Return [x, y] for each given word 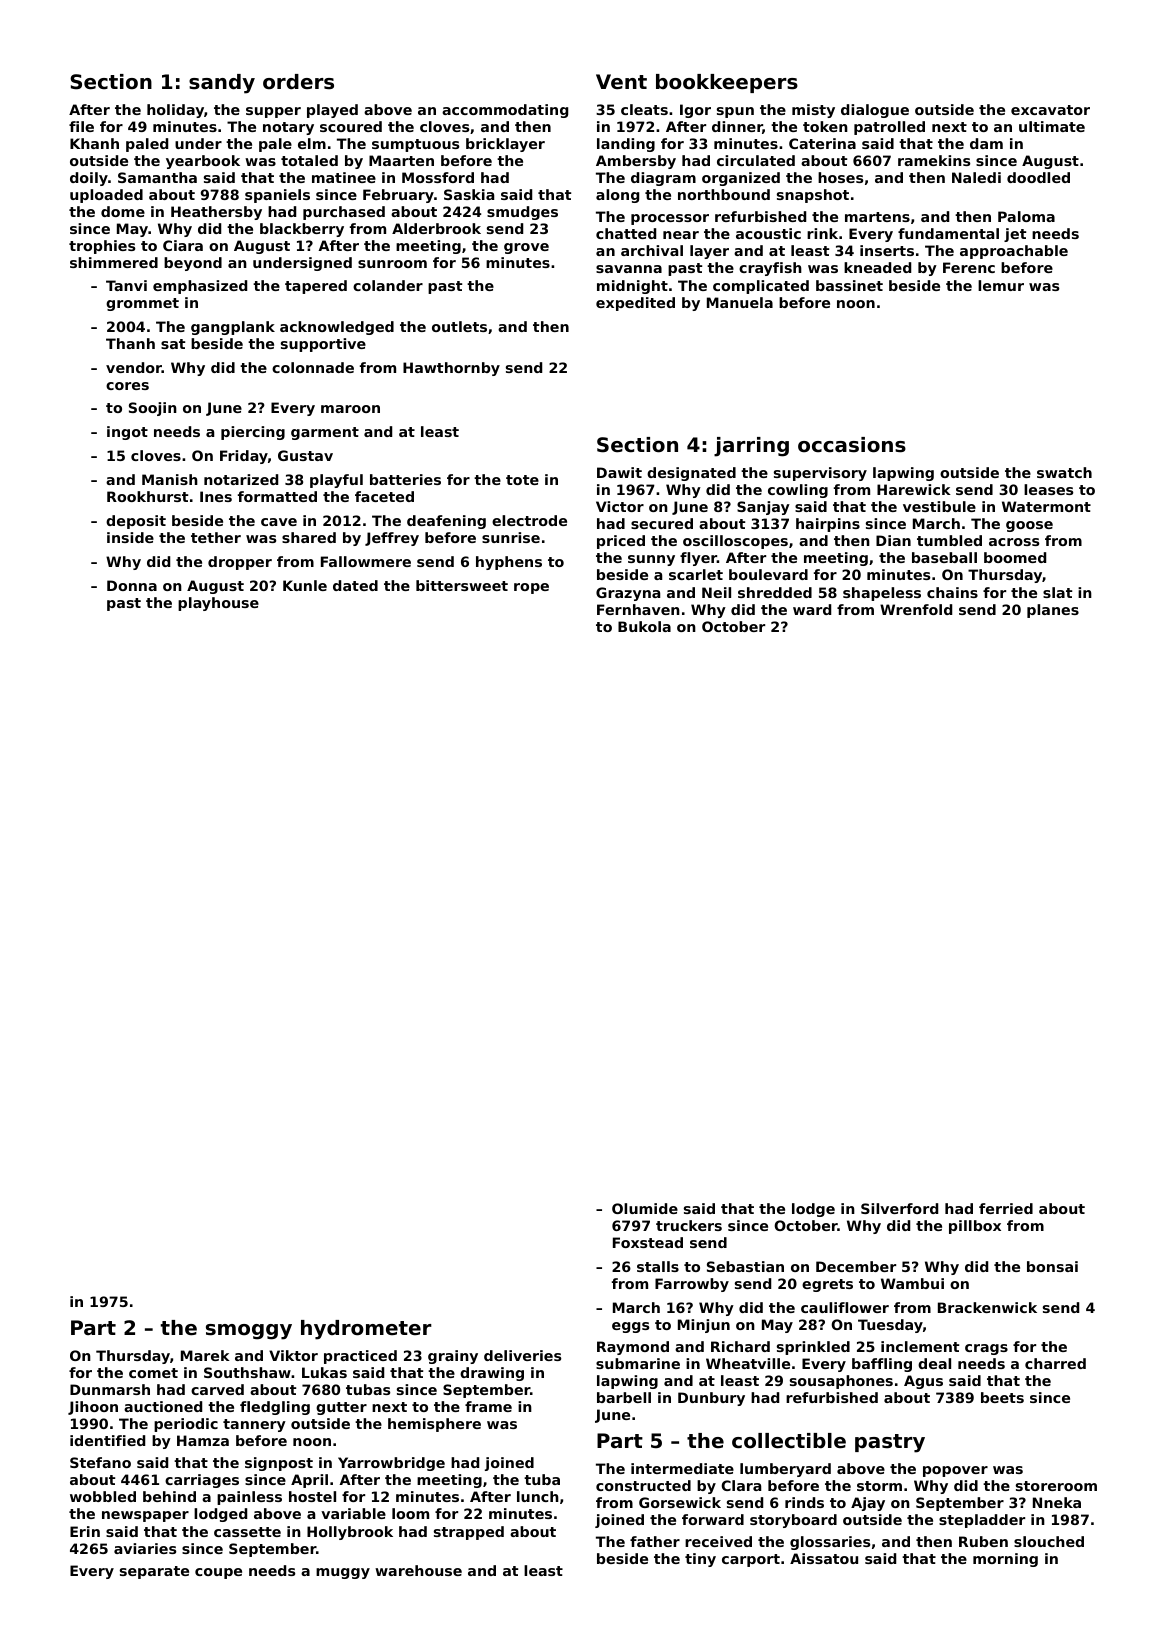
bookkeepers [727, 83]
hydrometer [366, 1330]
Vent [621, 82]
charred [1055, 1363]
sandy [222, 84]
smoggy [249, 1332]
